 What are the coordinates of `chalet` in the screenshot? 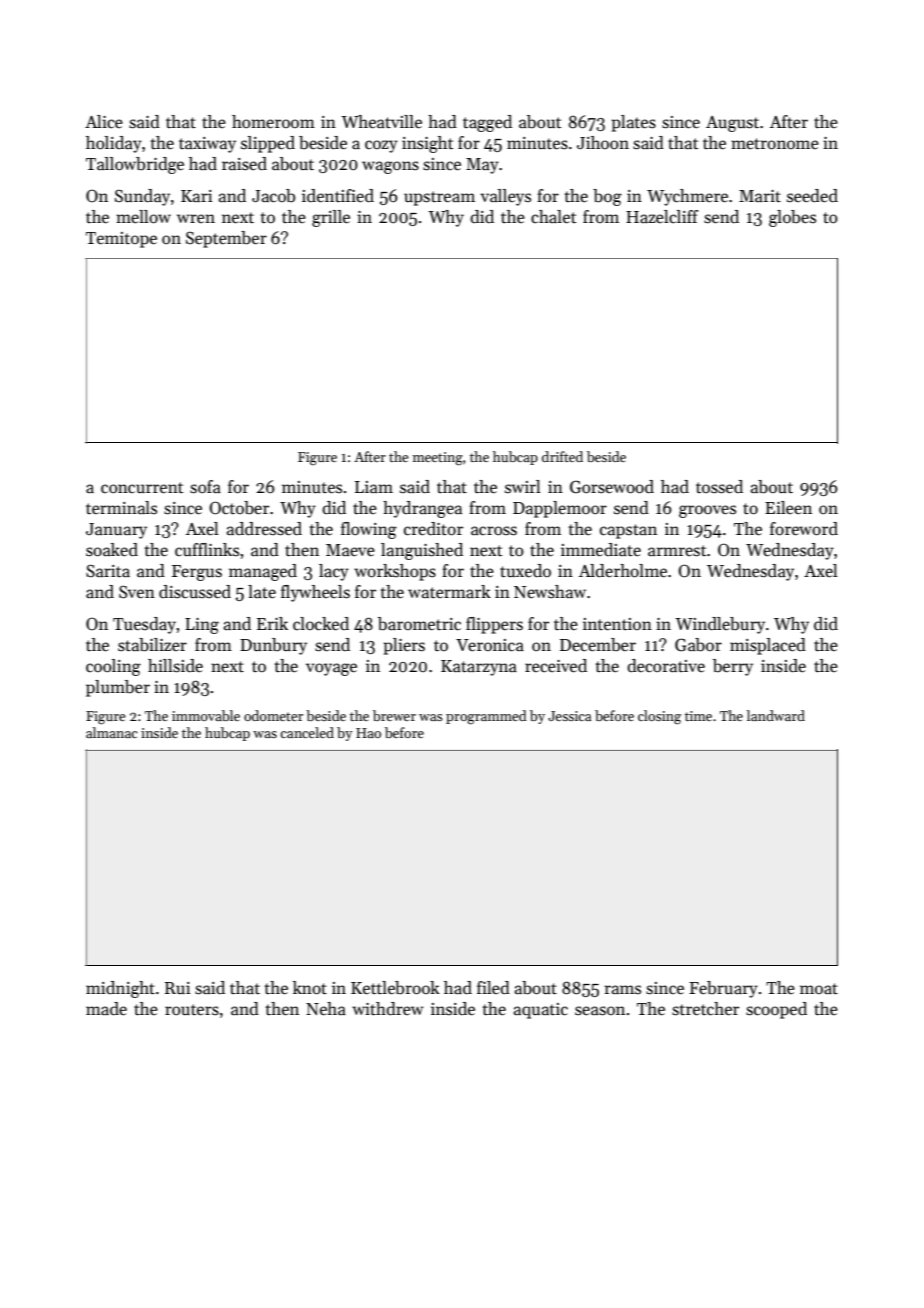 It's located at (553, 217).
